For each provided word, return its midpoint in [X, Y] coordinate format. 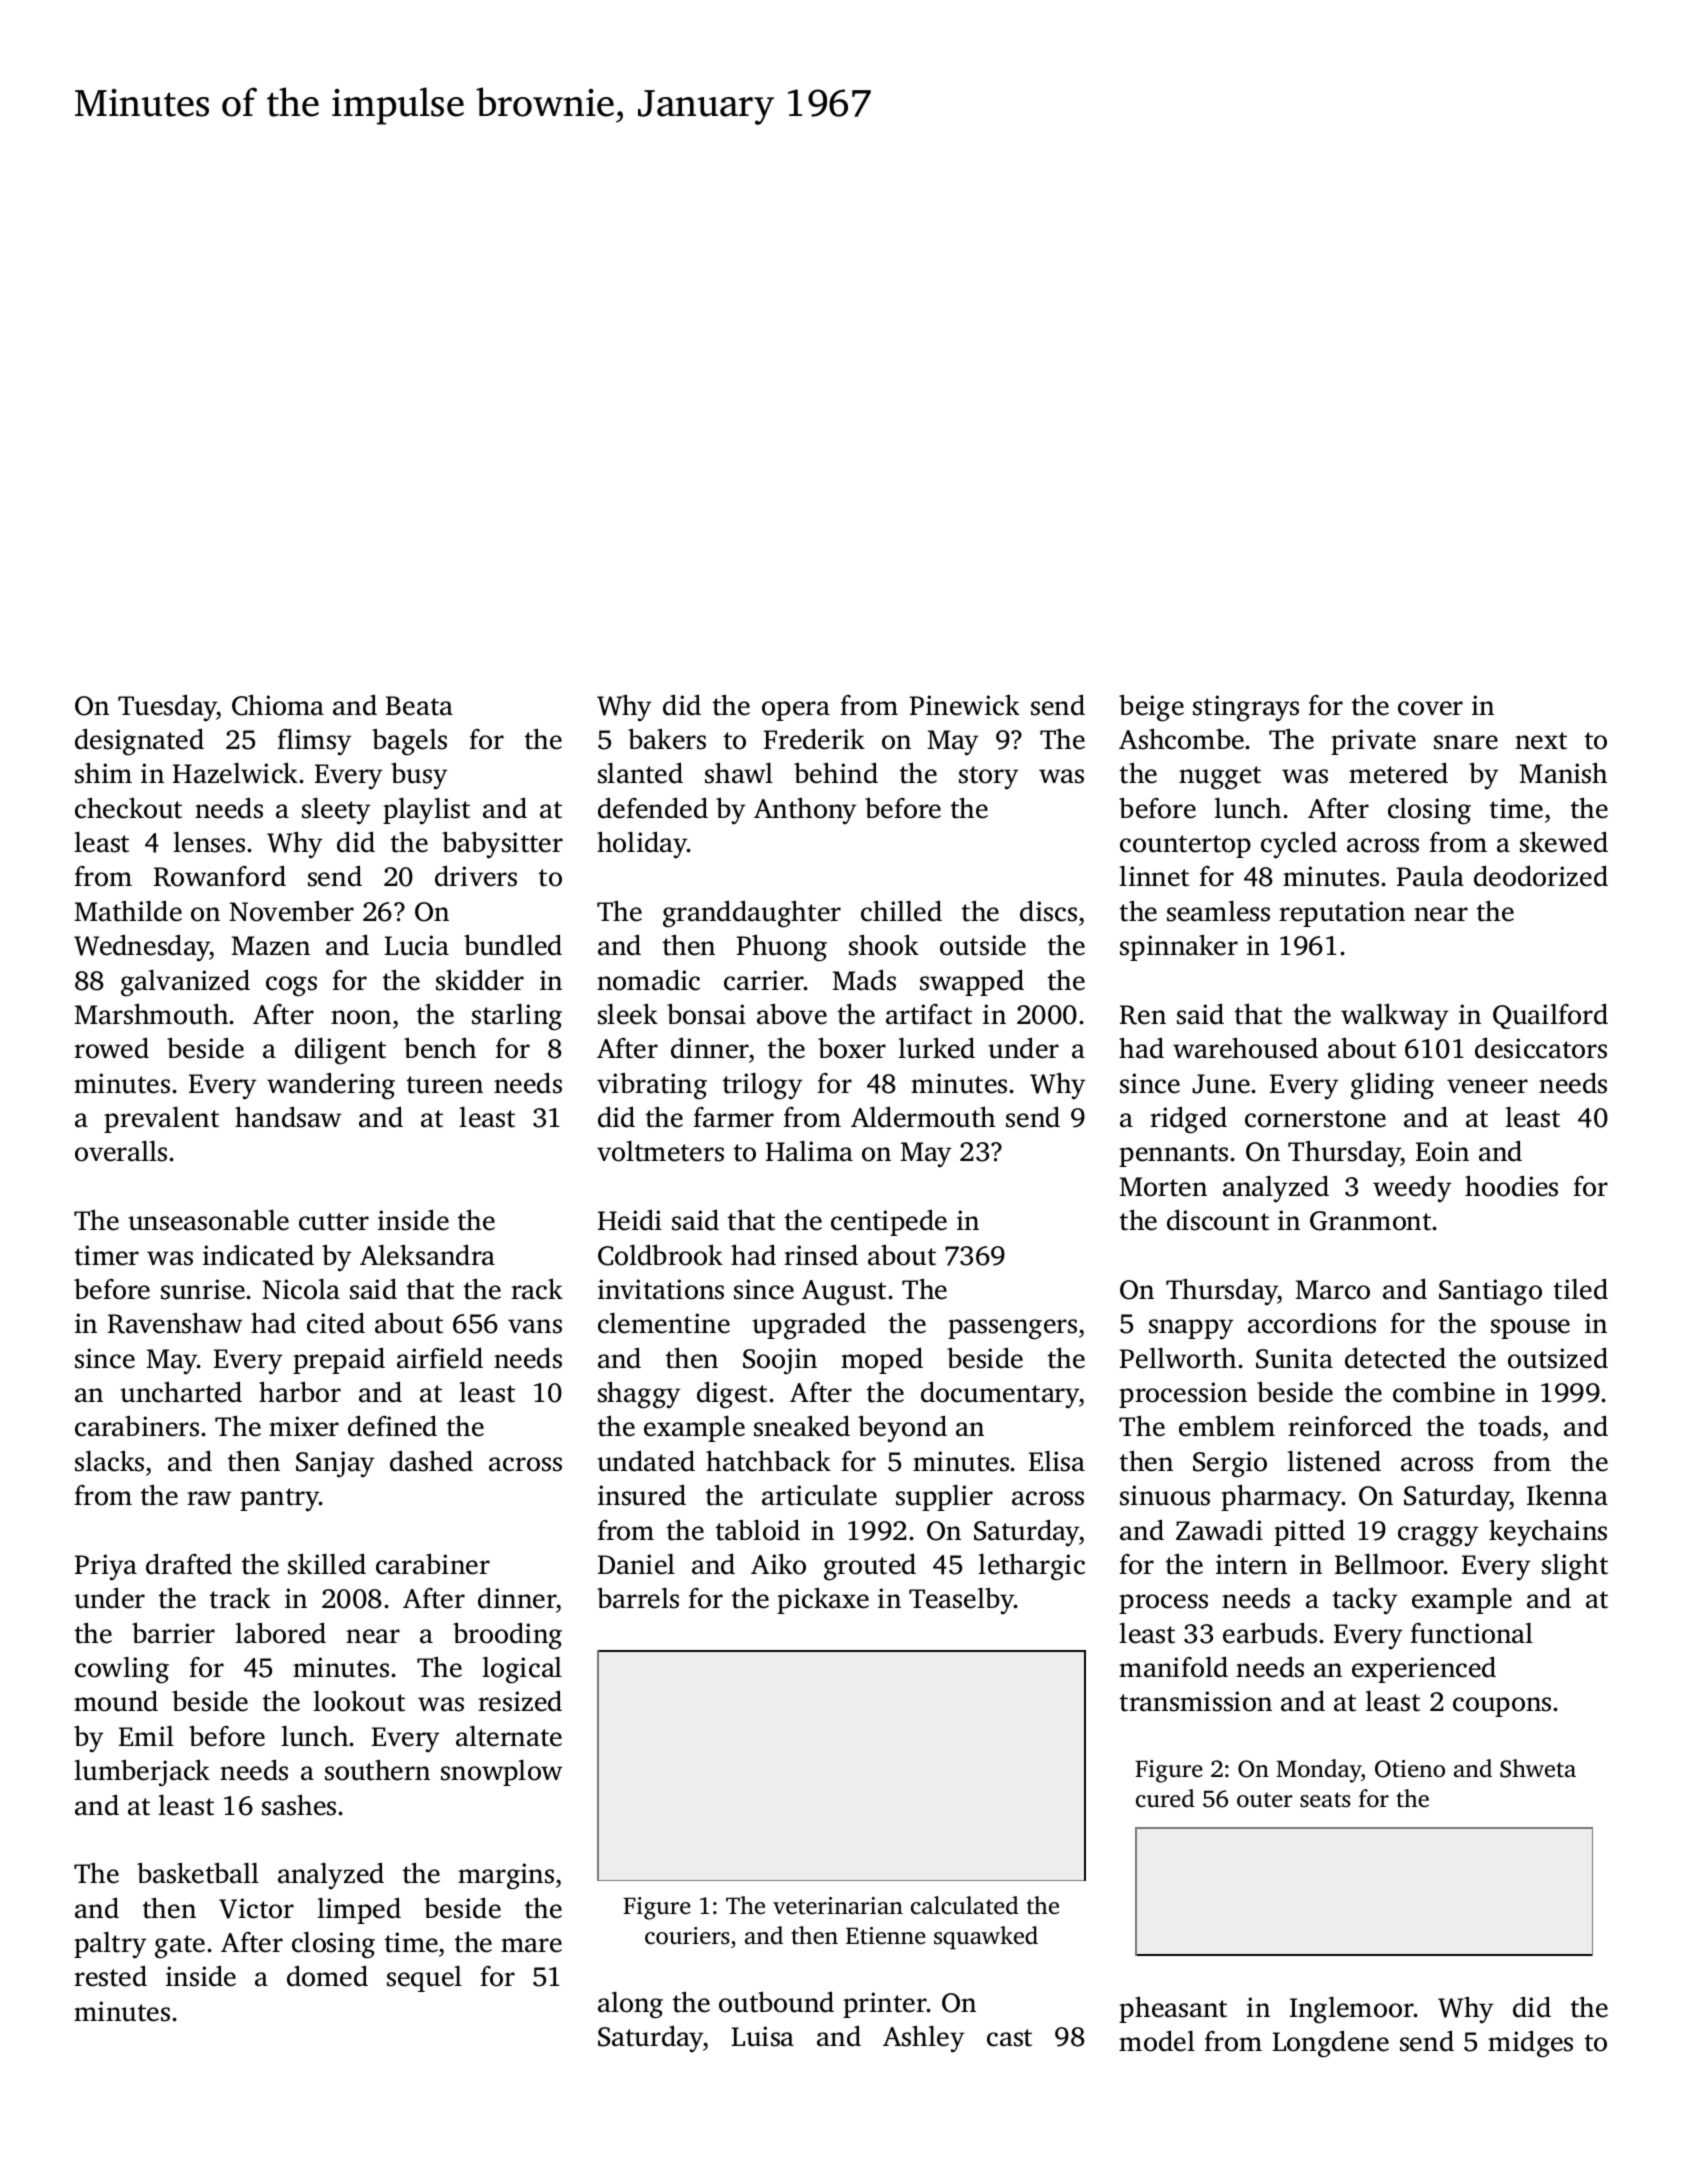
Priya [106, 1567]
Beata [419, 706]
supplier [944, 1498]
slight [1575, 1567]
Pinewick [965, 705]
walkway [1394, 1017]
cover [1430, 708]
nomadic [648, 980]
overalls [121, 1151]
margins [506, 1876]
